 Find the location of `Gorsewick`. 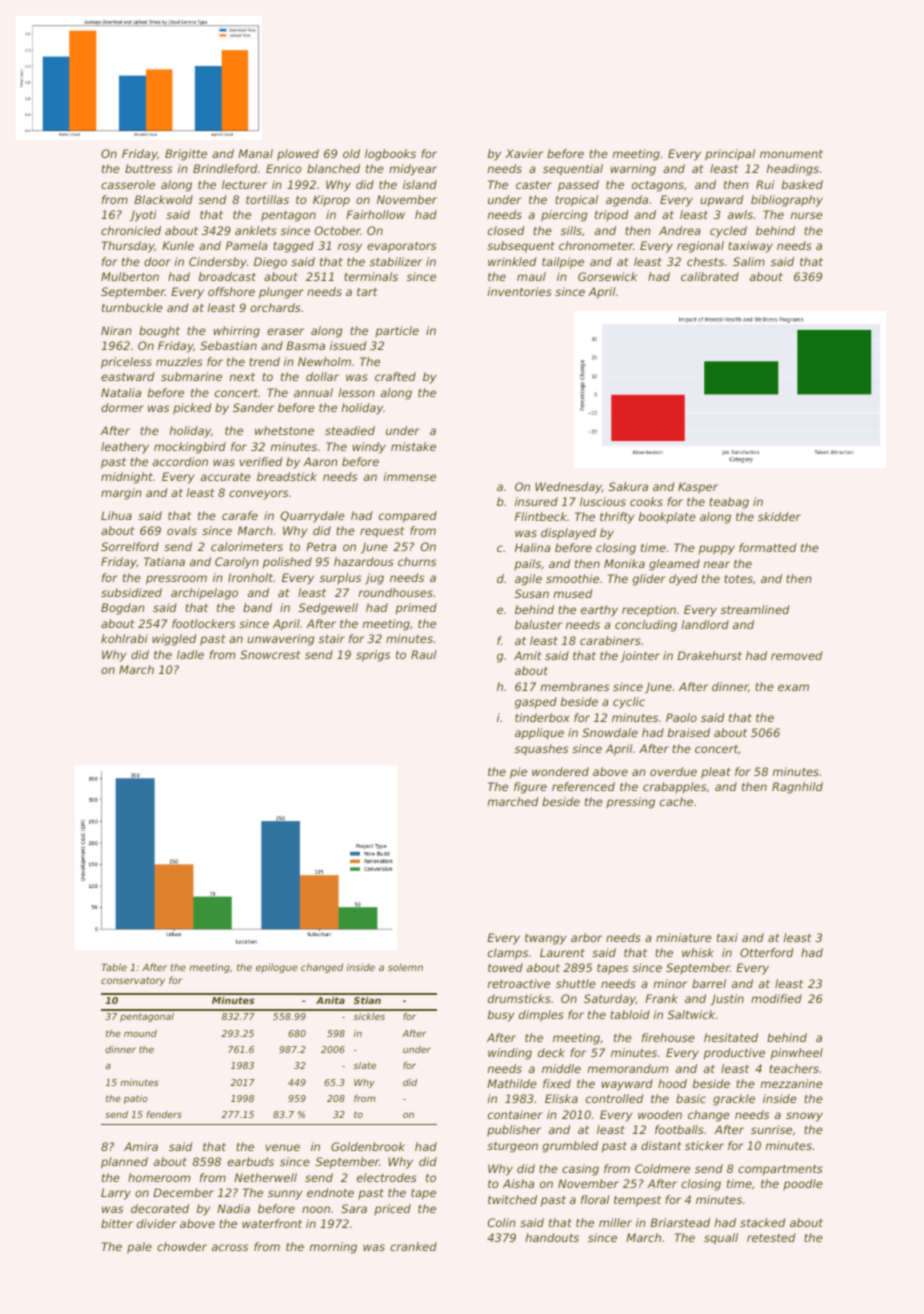

Gorsewick is located at coordinates (607, 276).
